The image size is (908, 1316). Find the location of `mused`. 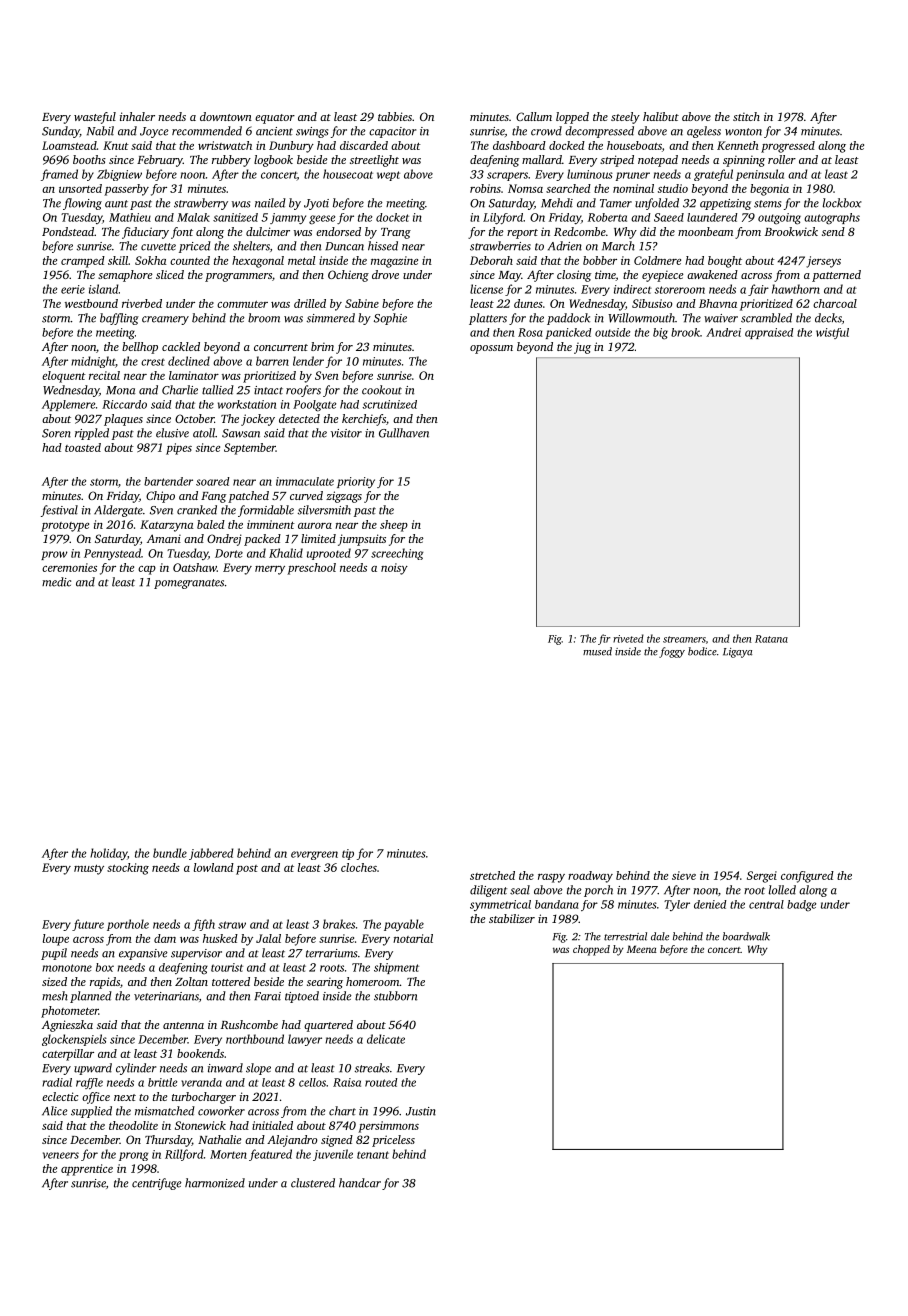

mused is located at coordinates (597, 651).
